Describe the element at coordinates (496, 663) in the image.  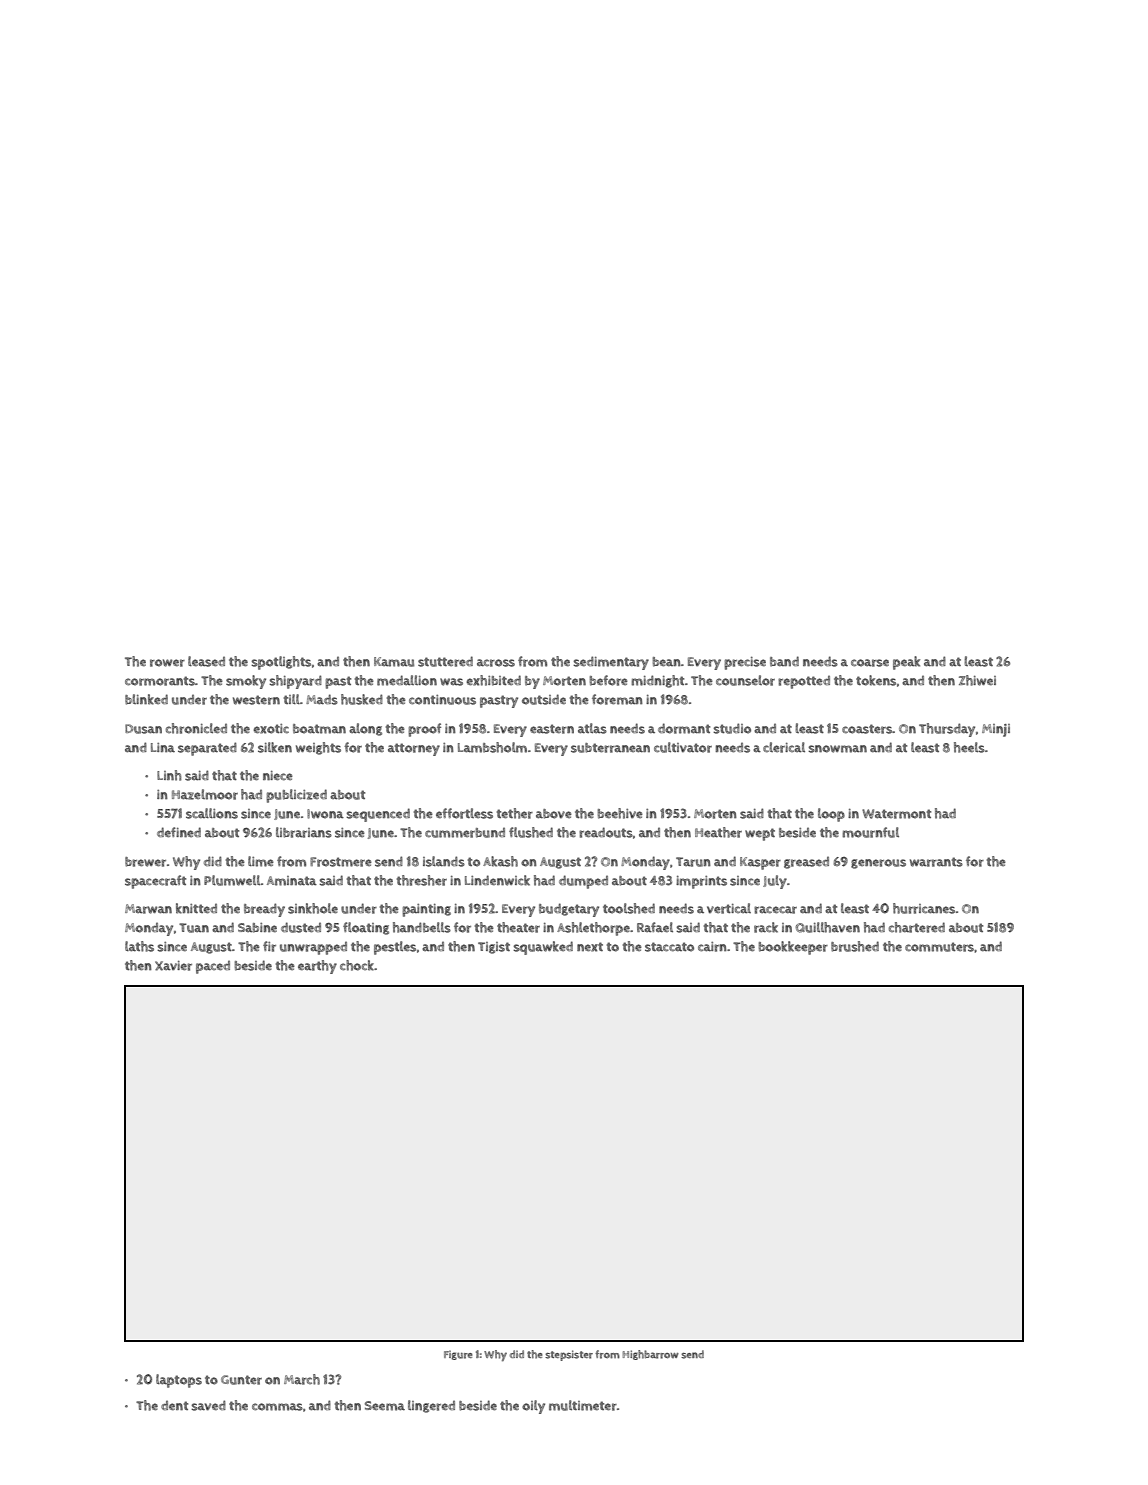
I see `across` at that location.
